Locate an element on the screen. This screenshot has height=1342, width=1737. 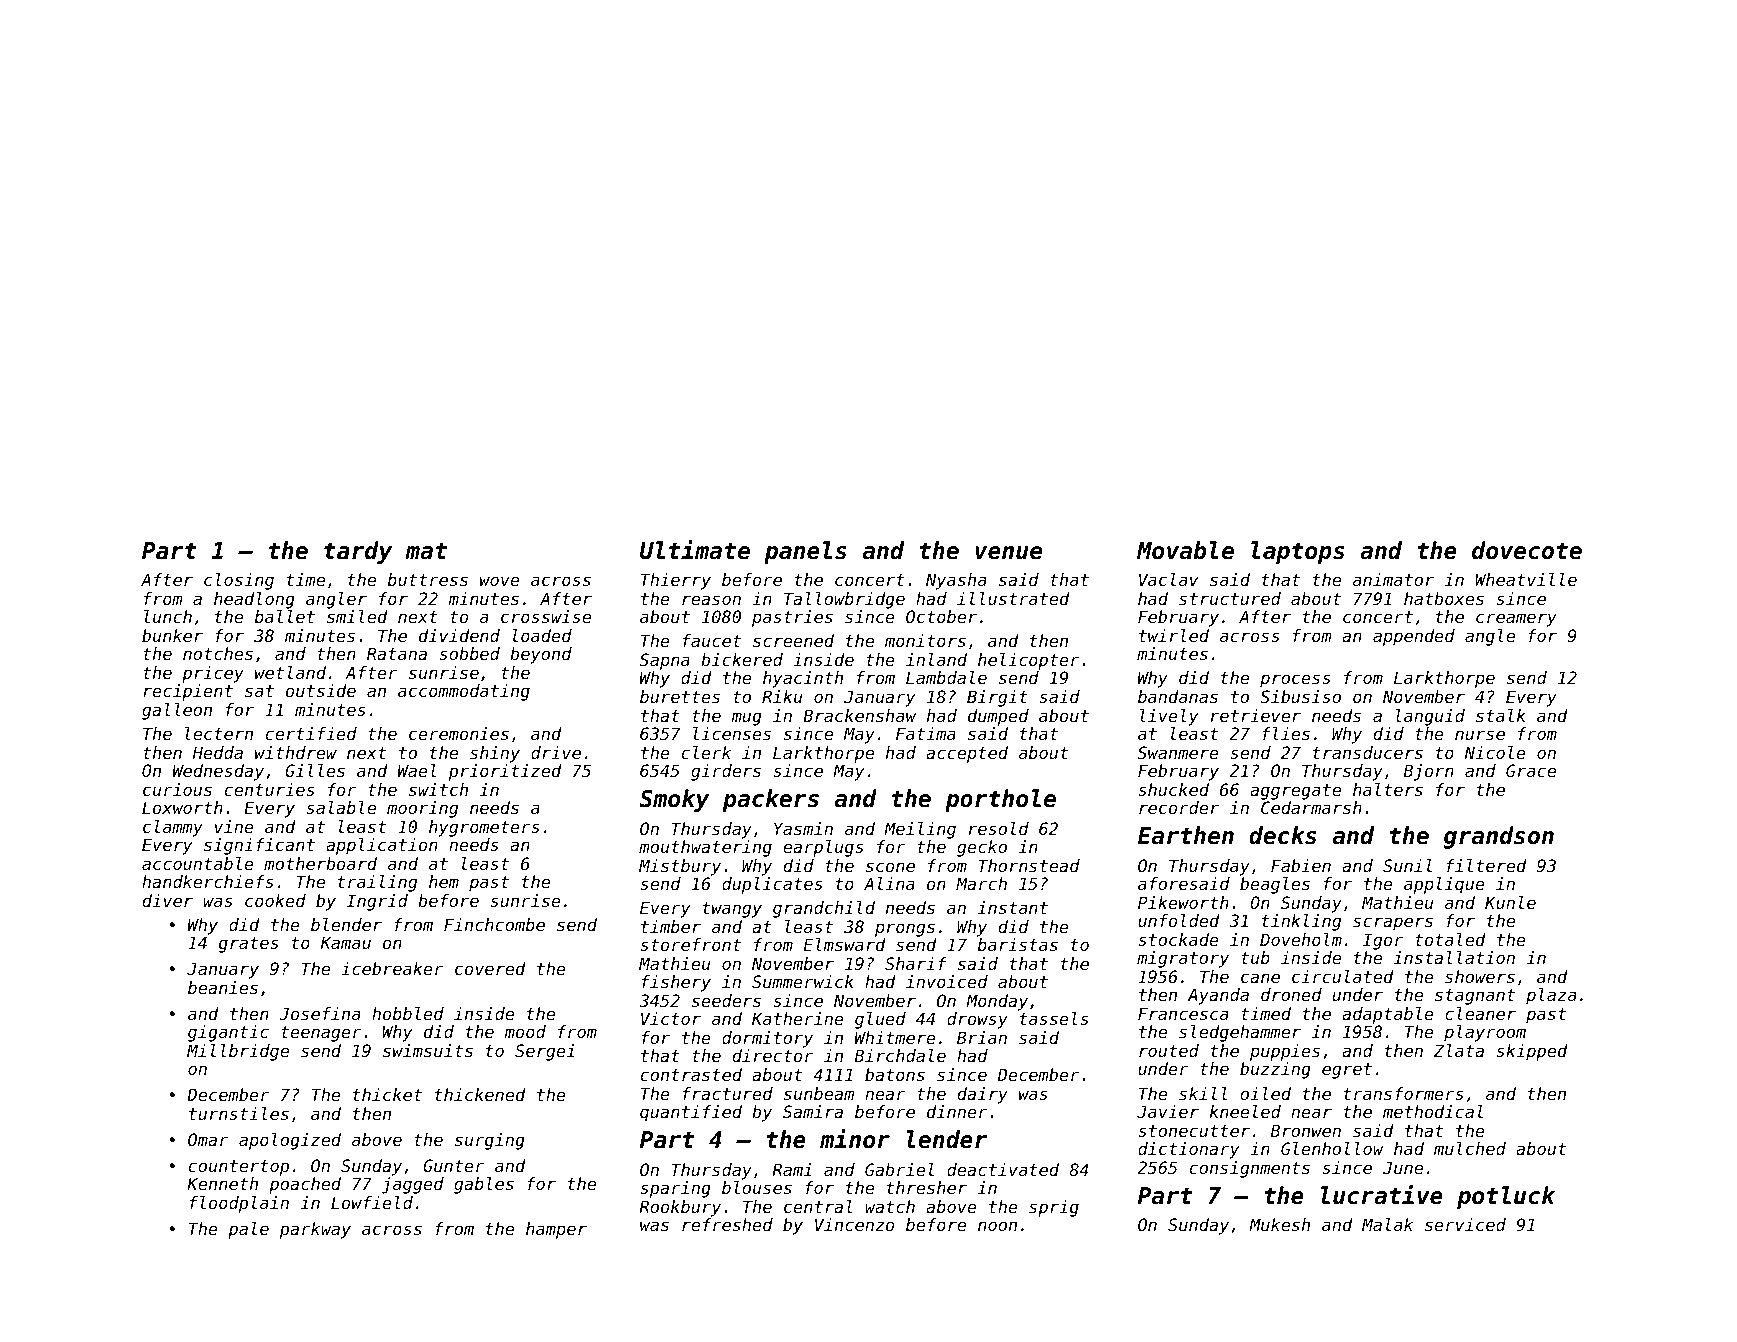
Malak is located at coordinates (1387, 1224).
